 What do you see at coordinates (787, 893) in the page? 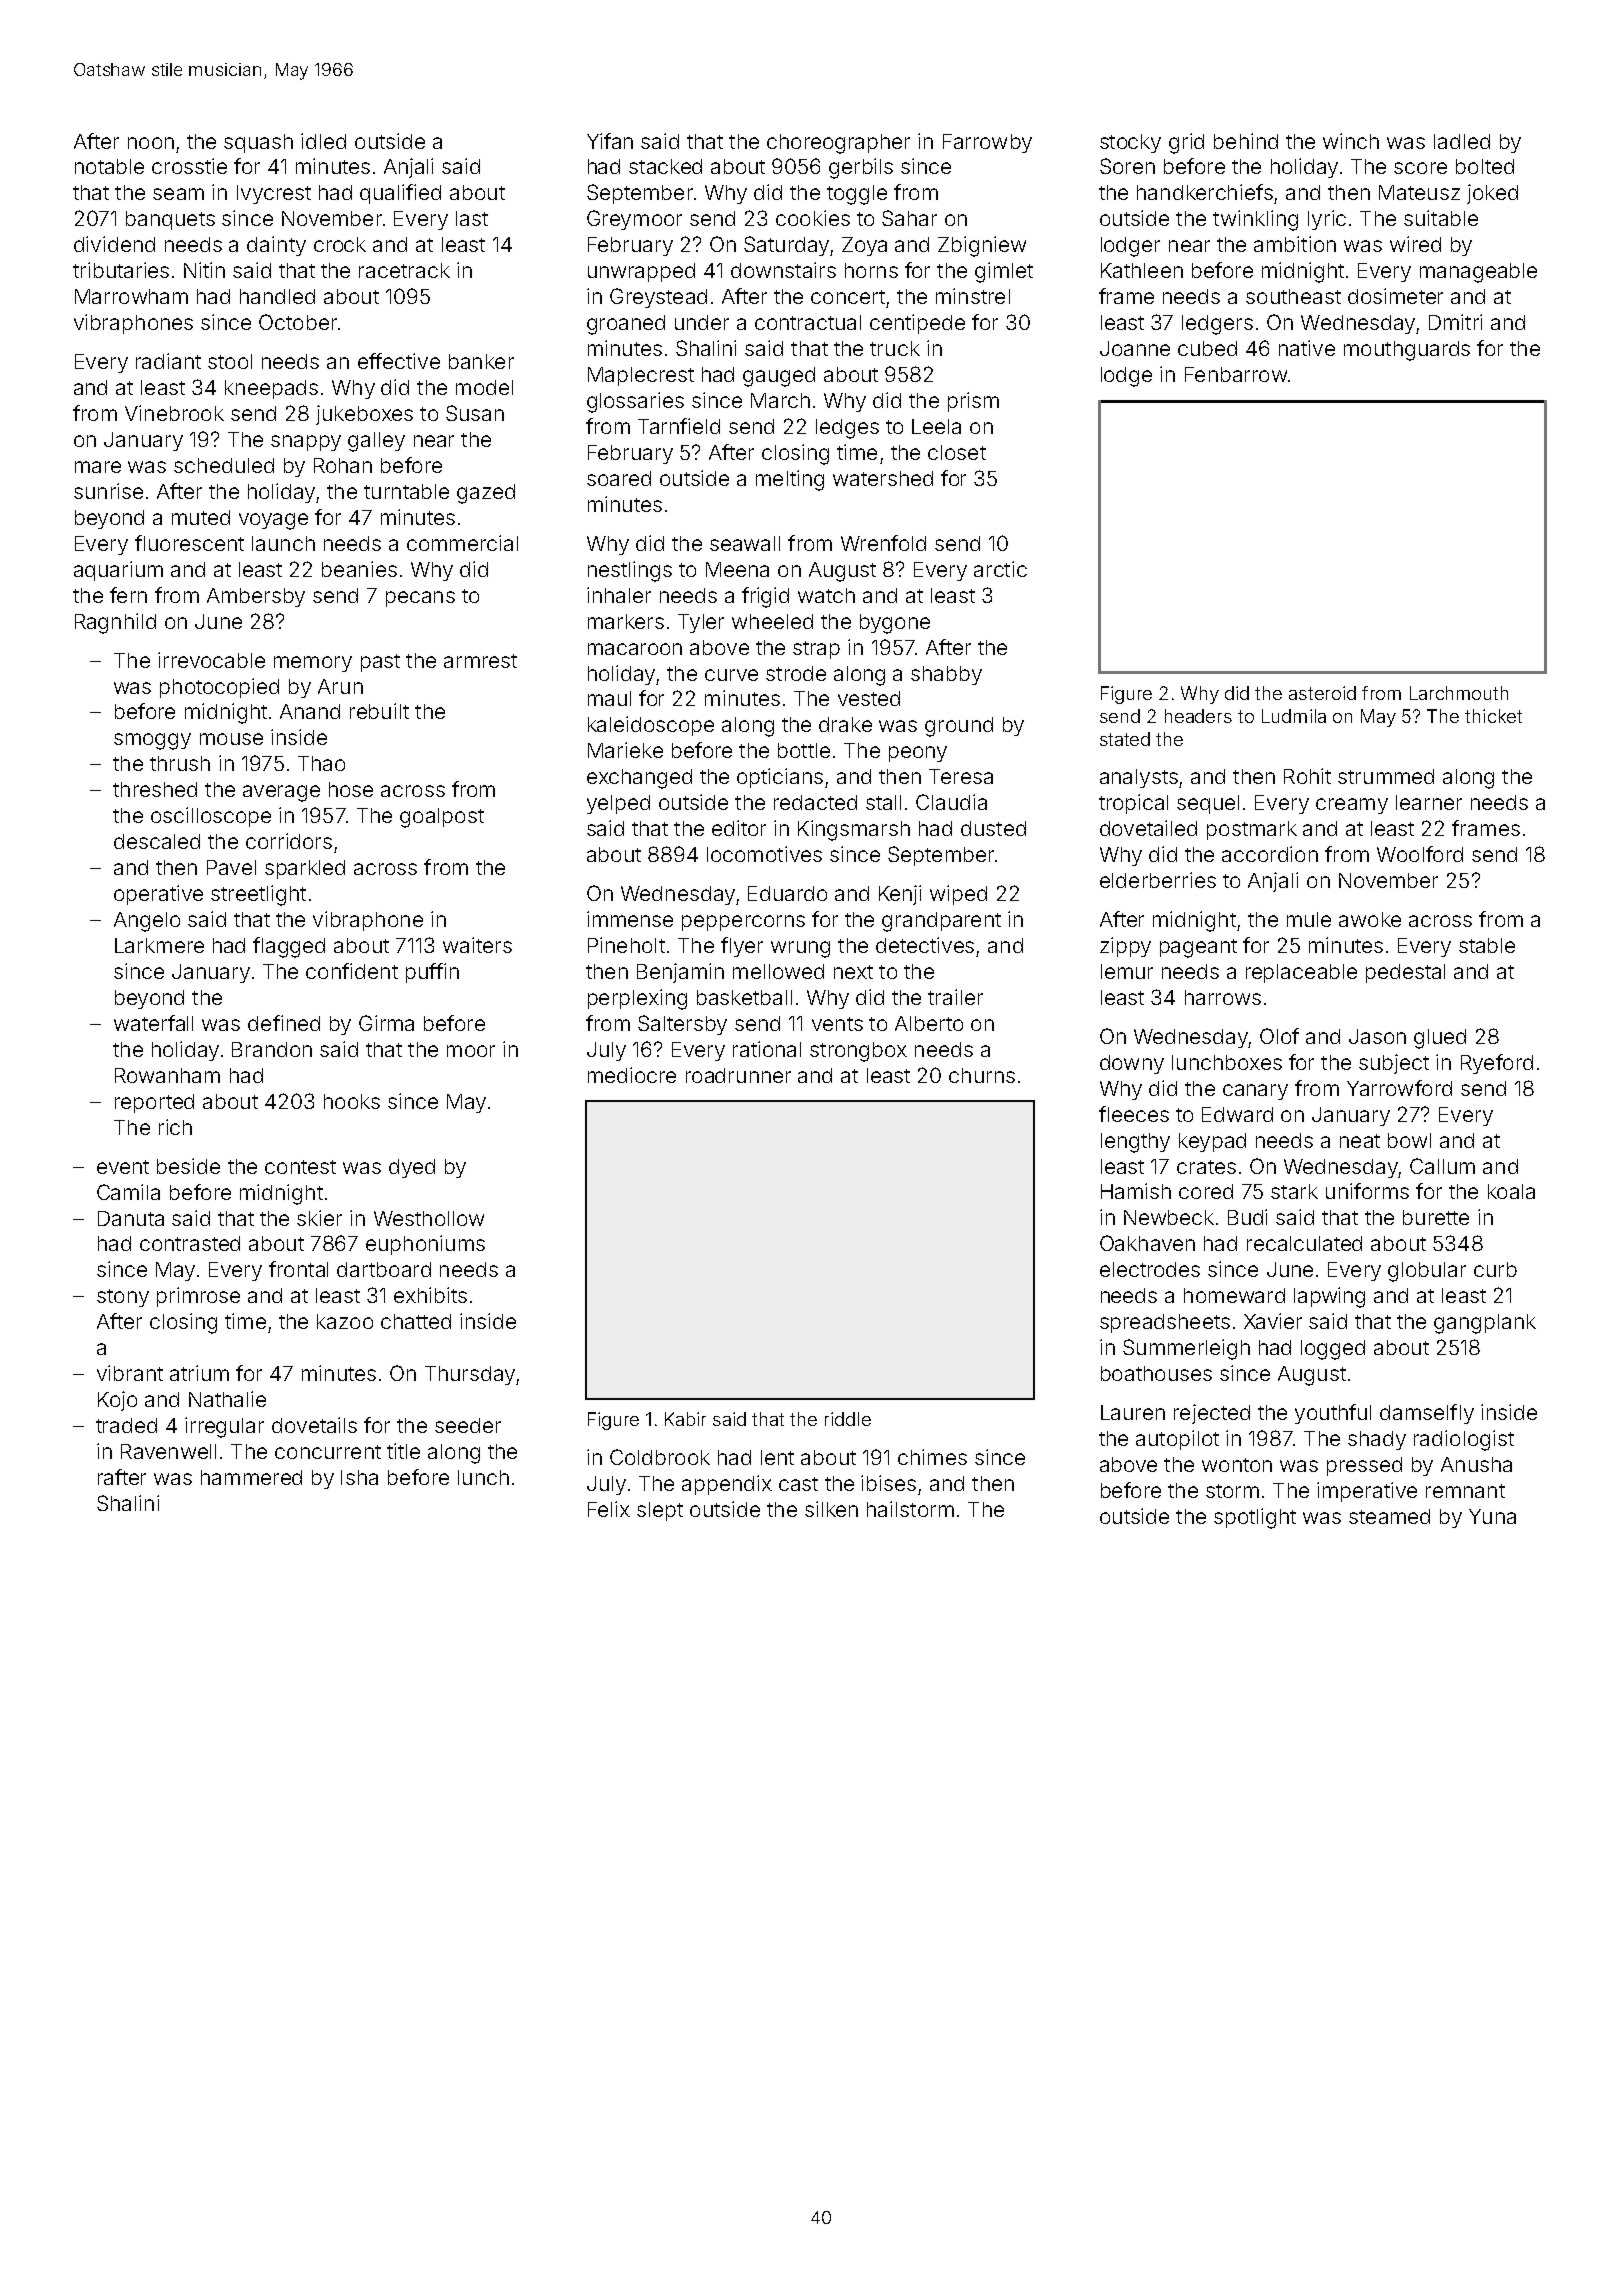
I see `Eduardo` at bounding box center [787, 893].
